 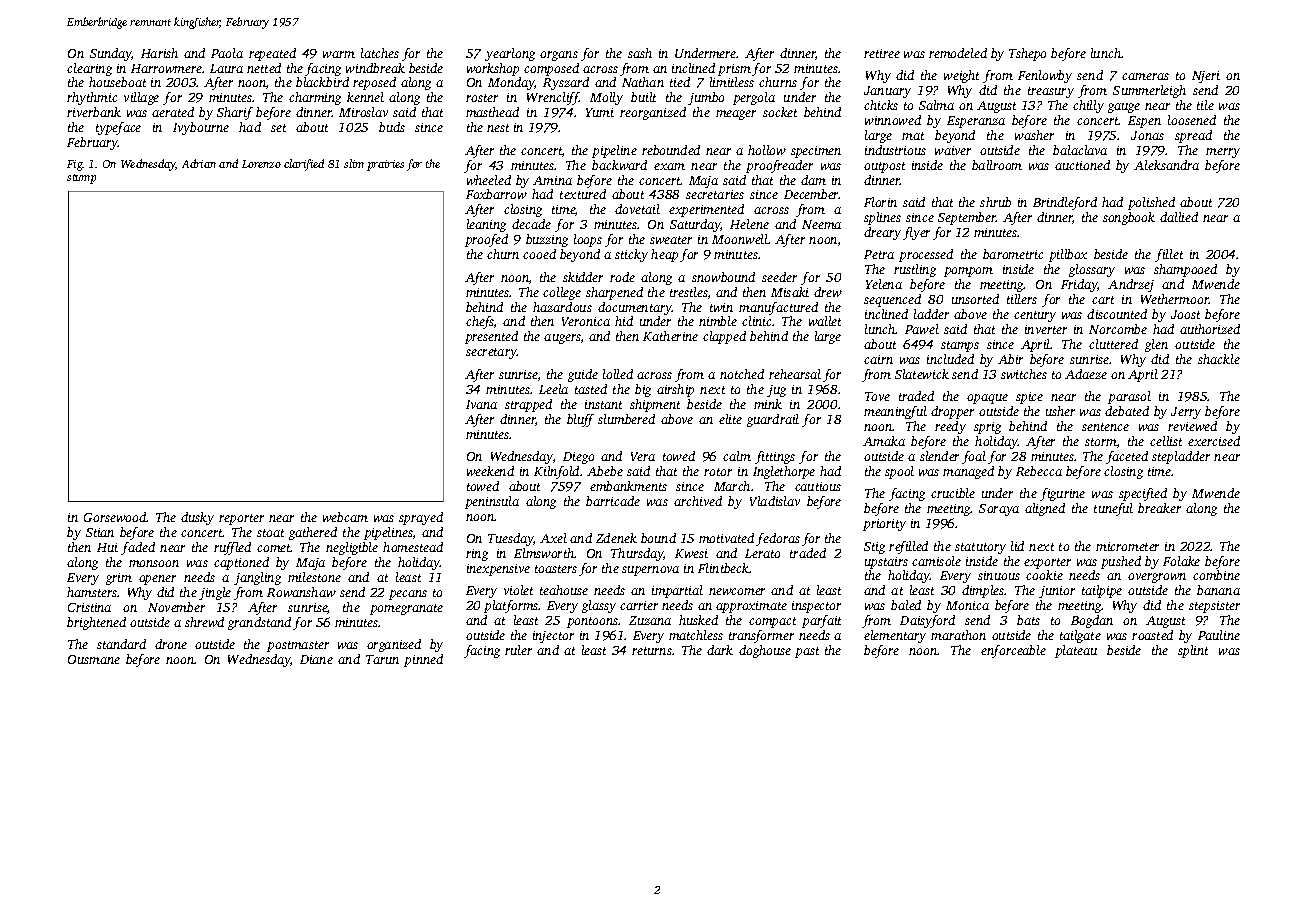 I want to click on Tshepo, so click(x=1027, y=54).
